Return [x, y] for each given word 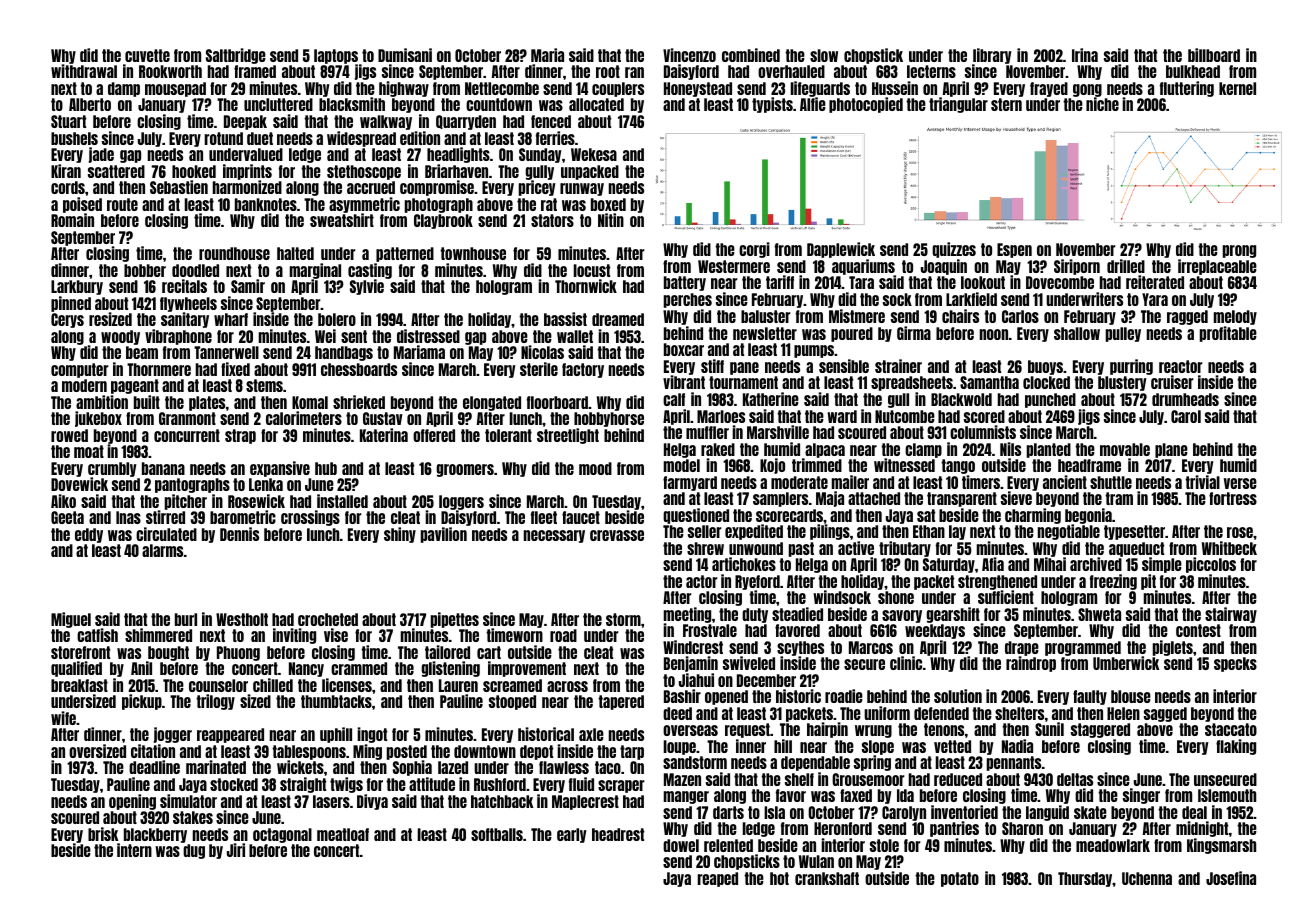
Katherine [771, 399]
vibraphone [178, 337]
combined [751, 55]
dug [194, 851]
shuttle [1111, 482]
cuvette [147, 55]
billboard [1214, 55]
